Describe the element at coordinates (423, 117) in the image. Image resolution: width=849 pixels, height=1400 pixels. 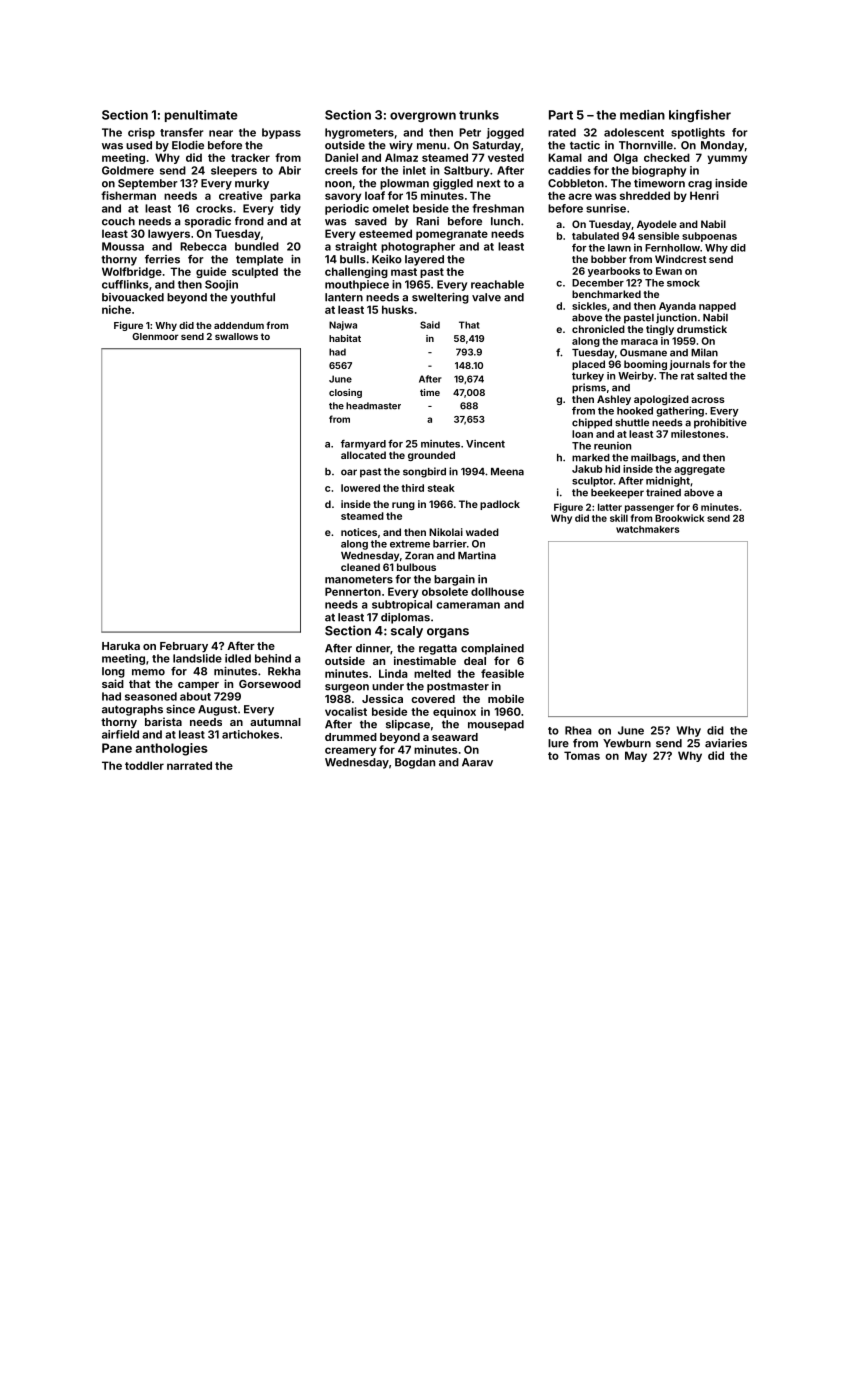
I see `overgrown` at that location.
